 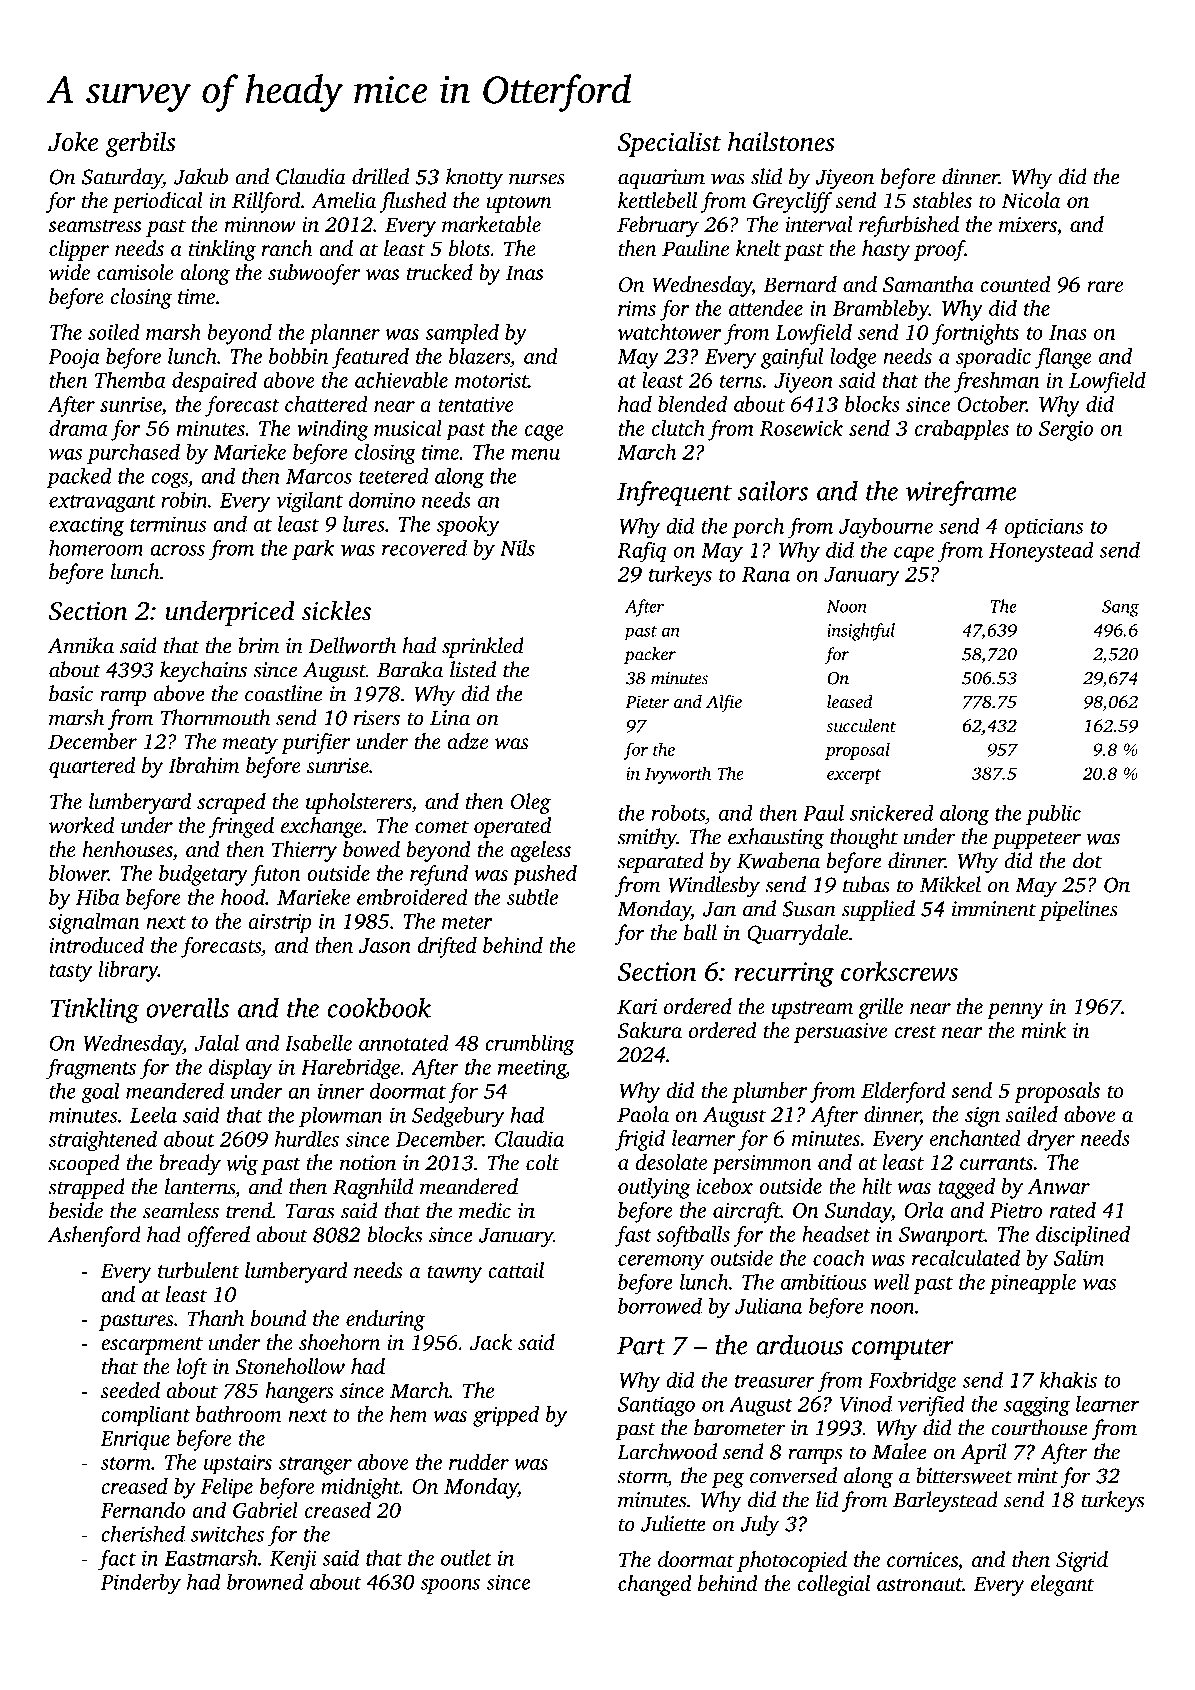 What do you see at coordinates (506, 1416) in the screenshot?
I see `gripped` at bounding box center [506, 1416].
